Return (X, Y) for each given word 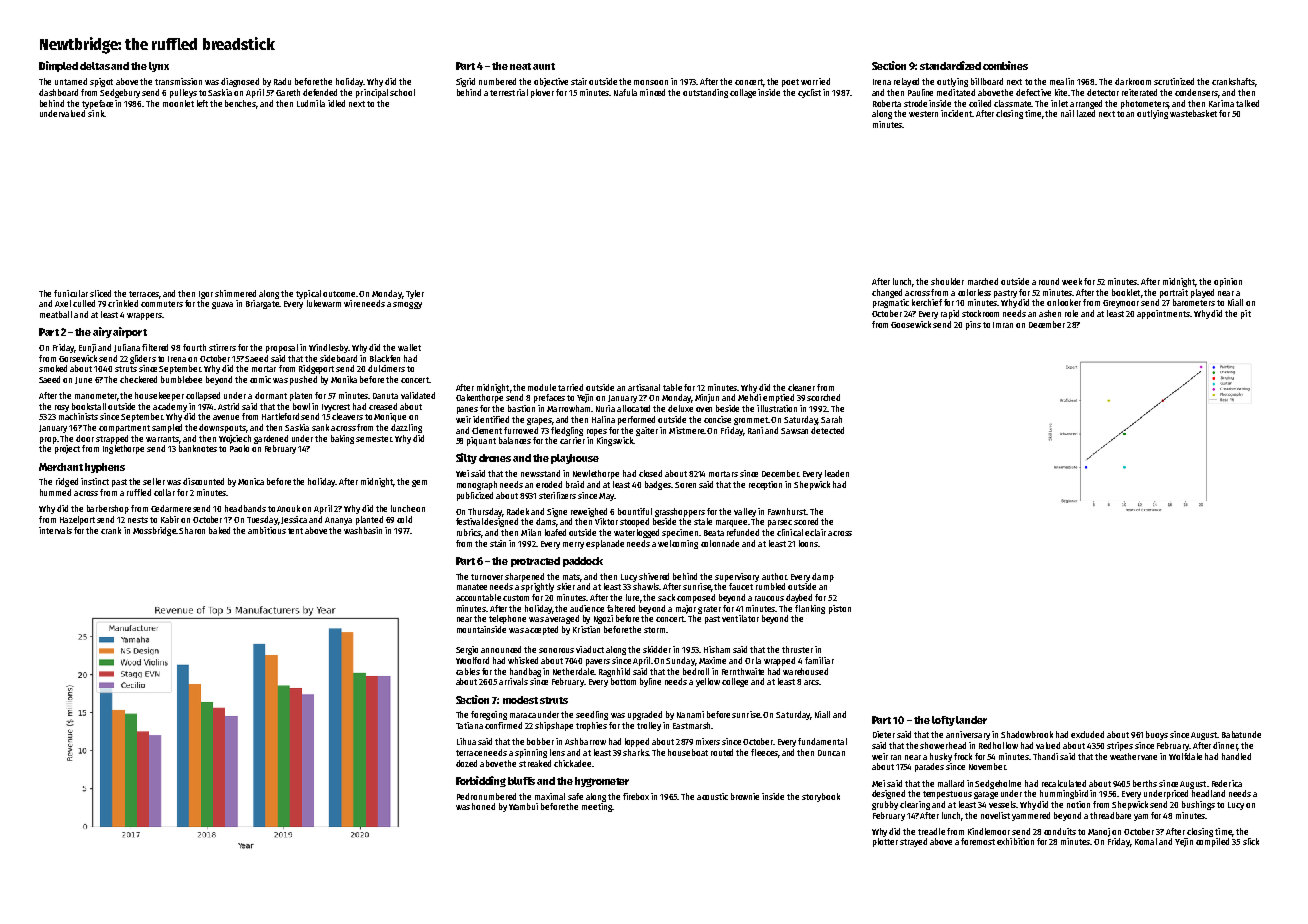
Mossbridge (154, 531)
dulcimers (386, 368)
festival (469, 521)
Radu (282, 81)
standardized (950, 65)
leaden (837, 473)
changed (887, 293)
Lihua (466, 741)
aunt (544, 66)
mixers (708, 741)
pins (973, 325)
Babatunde (1241, 734)
